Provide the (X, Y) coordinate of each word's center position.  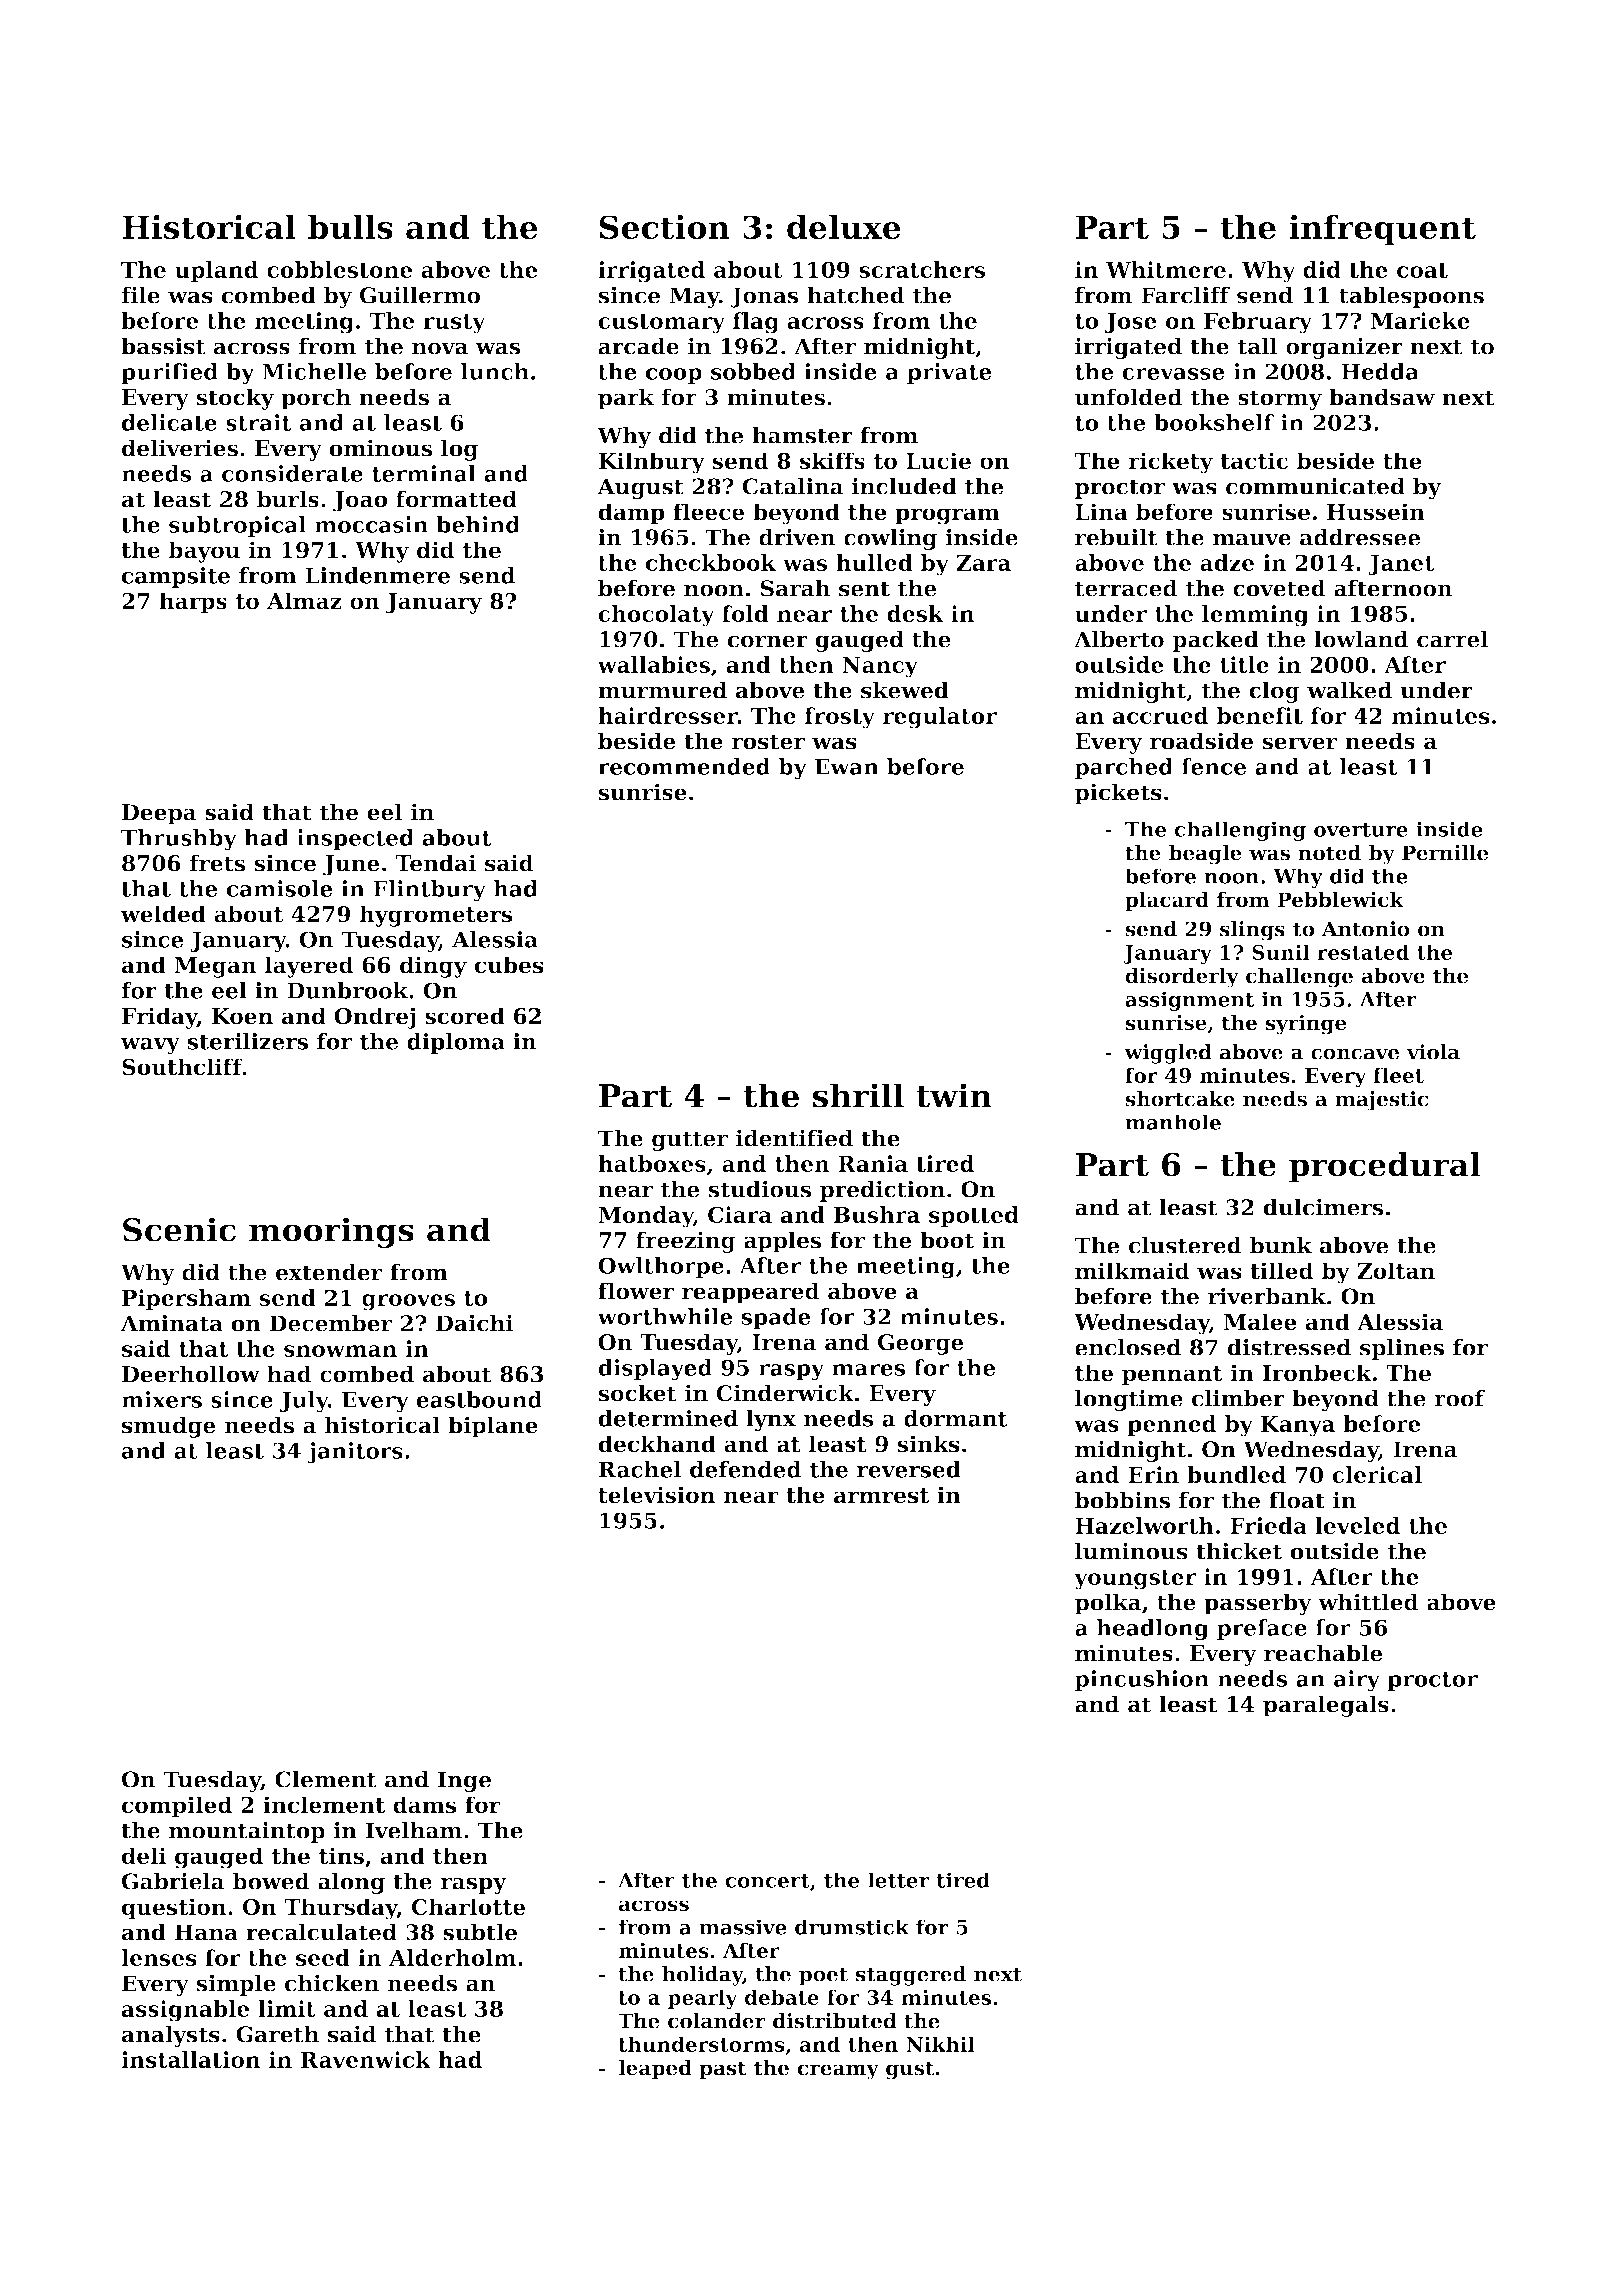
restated (1363, 952)
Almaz (304, 601)
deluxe (844, 227)
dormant (956, 1418)
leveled (1357, 1525)
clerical (1377, 1474)
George (921, 1344)
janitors (355, 1453)
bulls (350, 227)
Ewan (847, 766)
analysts (171, 2036)
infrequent (1382, 230)
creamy (838, 2072)
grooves (408, 1302)
